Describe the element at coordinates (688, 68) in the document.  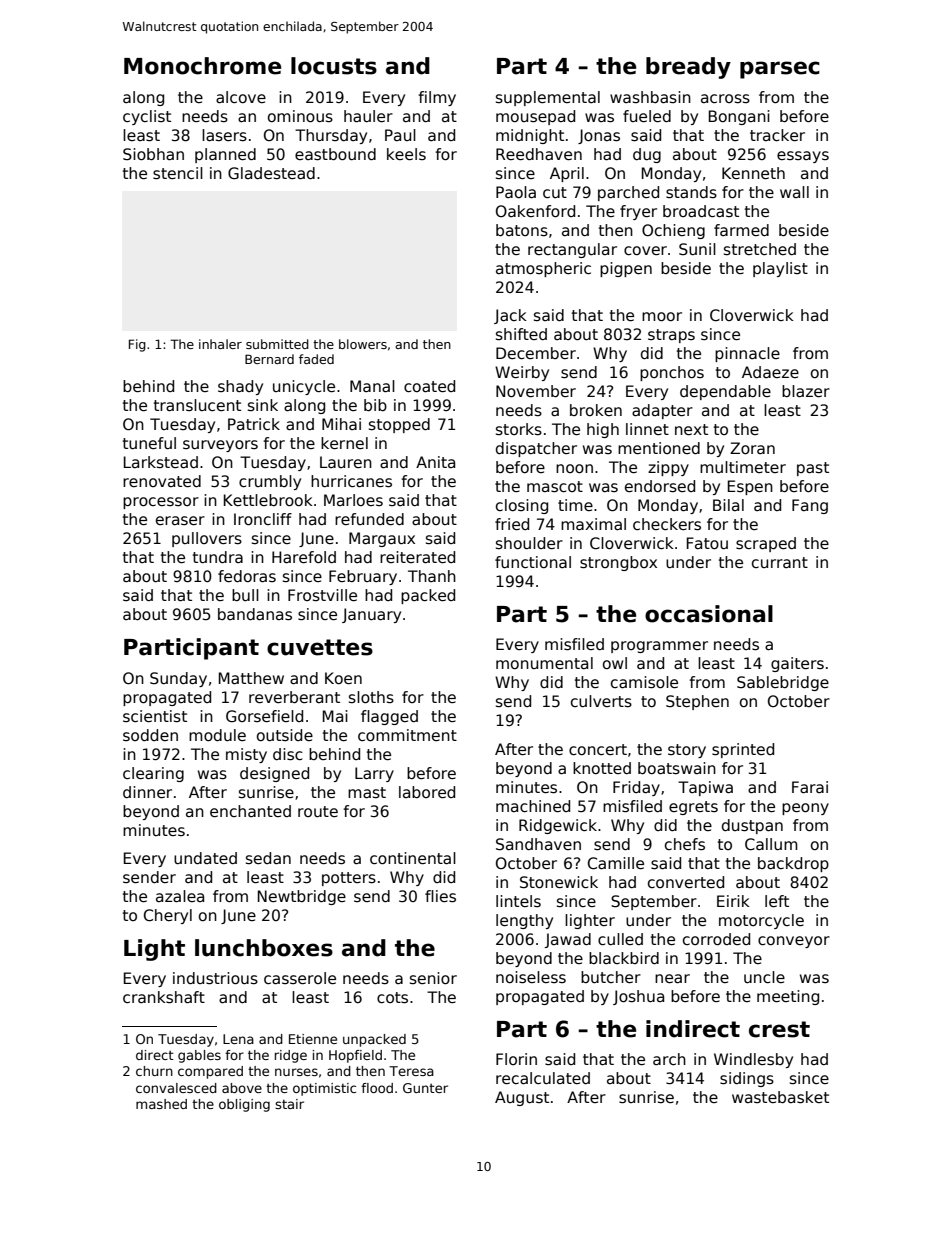
I see `bready` at that location.
